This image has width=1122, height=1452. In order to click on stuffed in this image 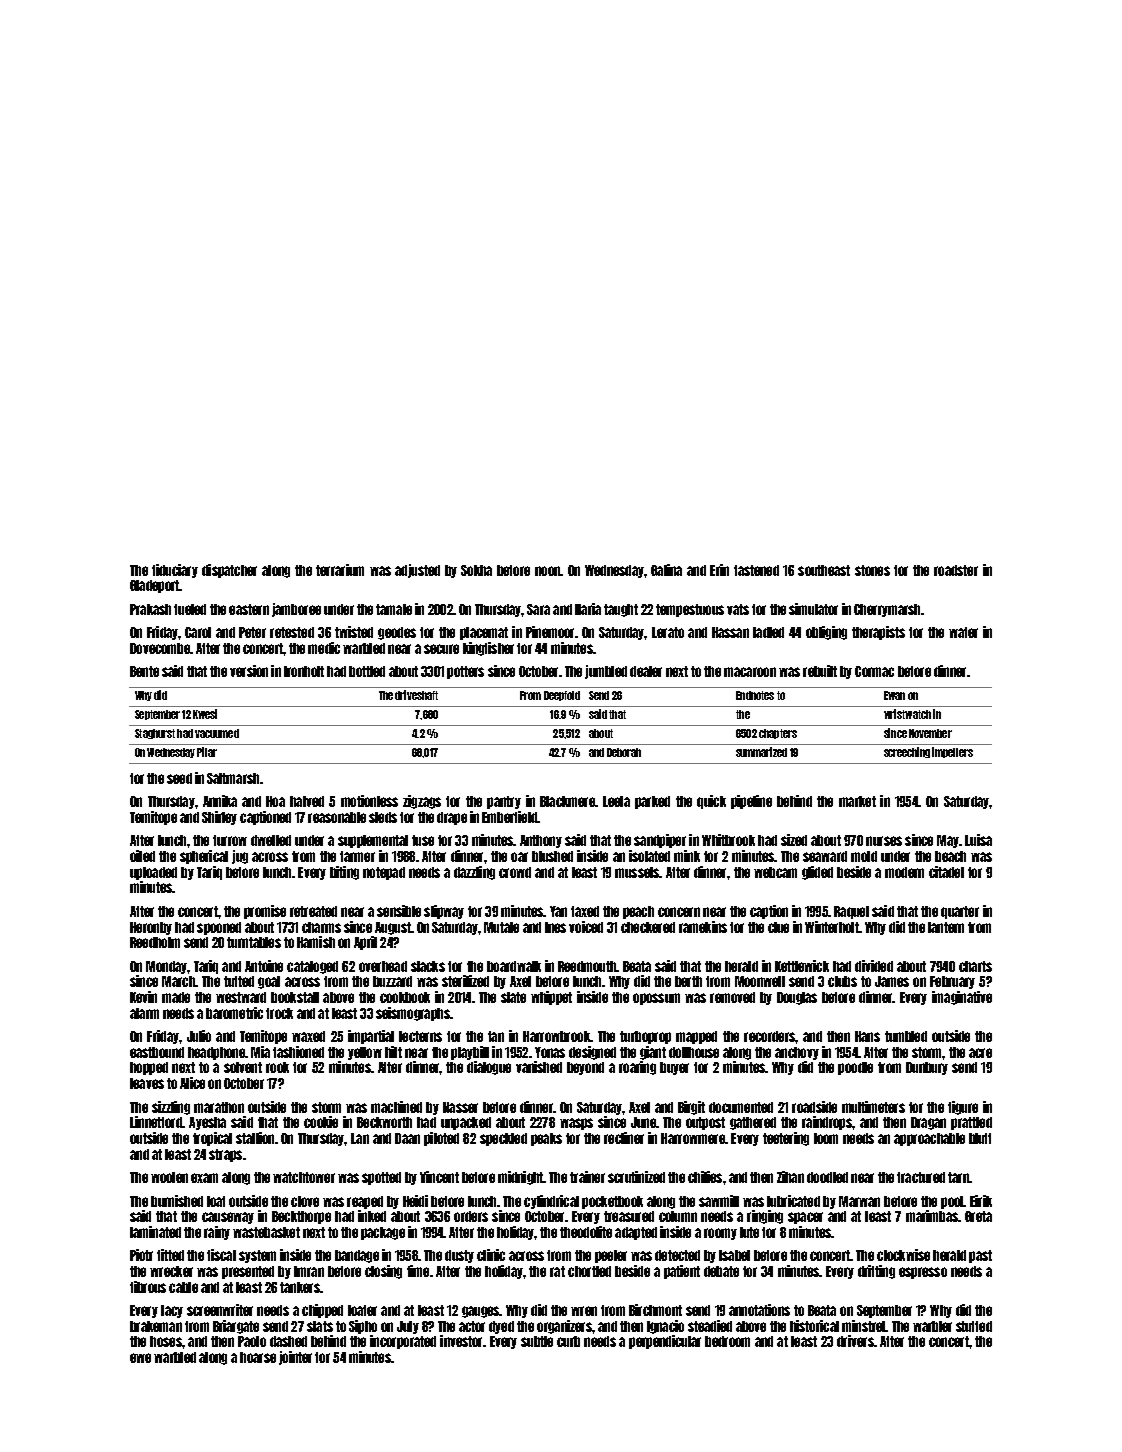, I will do `click(974, 1326)`.
